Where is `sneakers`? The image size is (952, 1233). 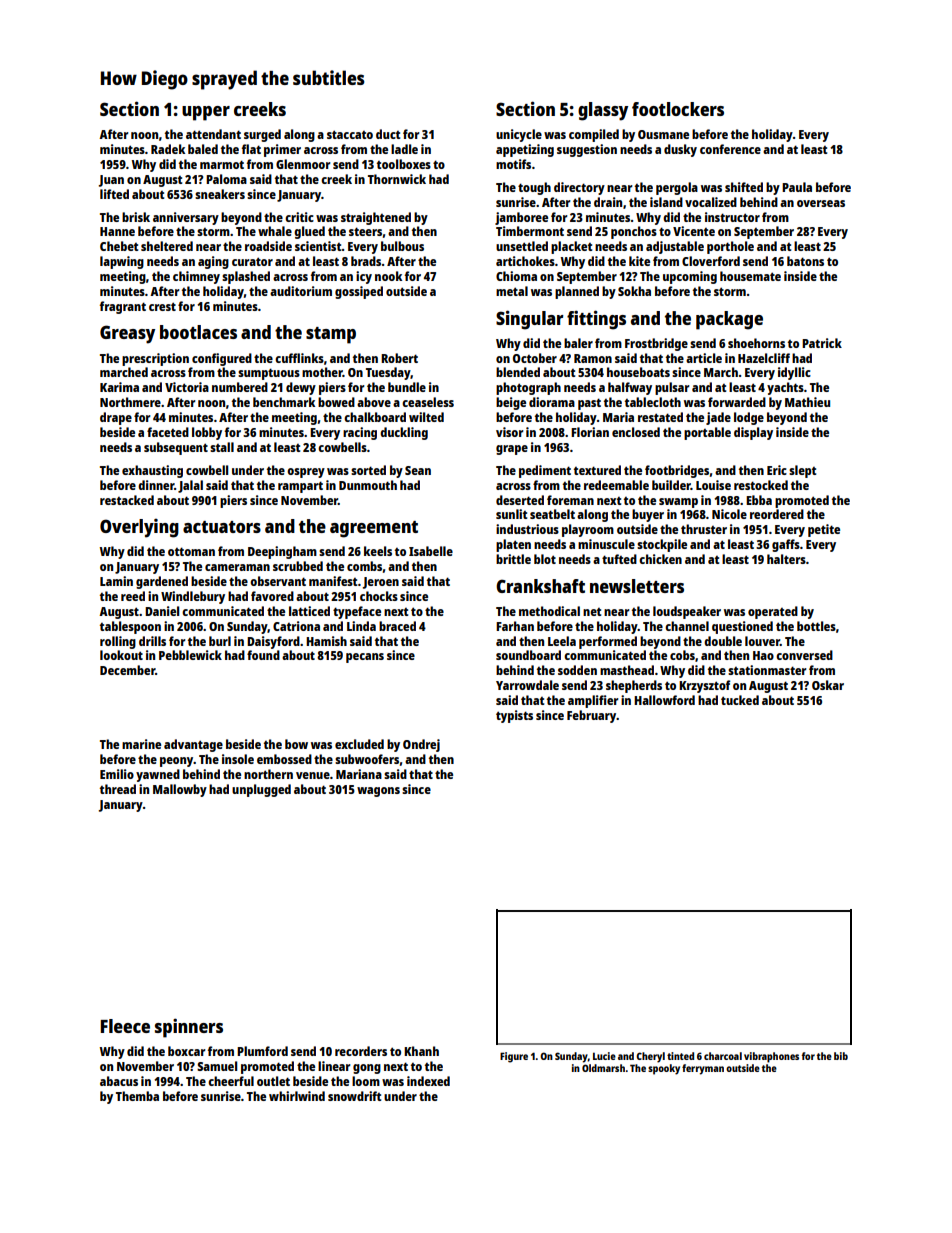
sneakers is located at coordinates (220, 194).
